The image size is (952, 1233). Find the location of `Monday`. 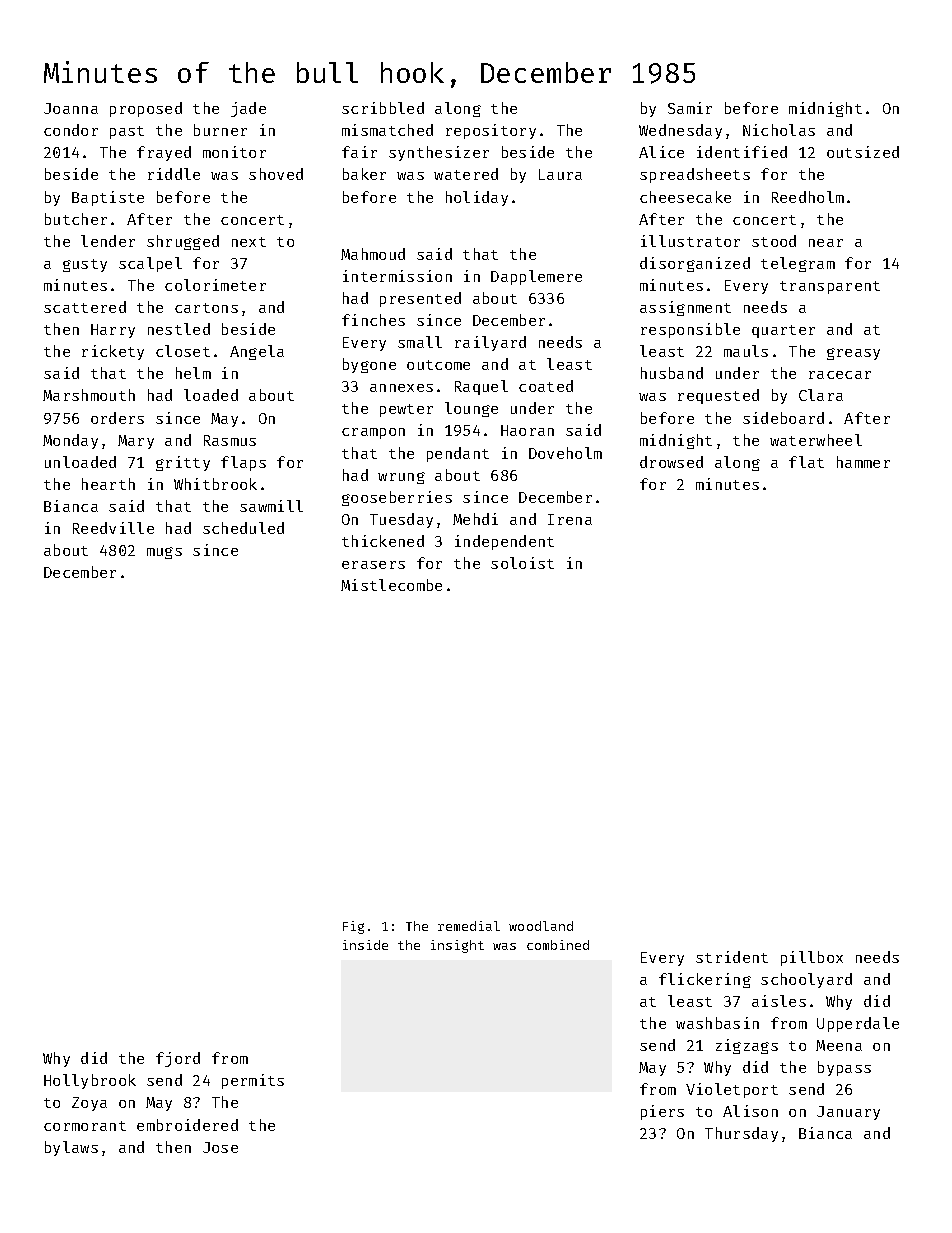

Monday is located at coordinates (70, 441).
